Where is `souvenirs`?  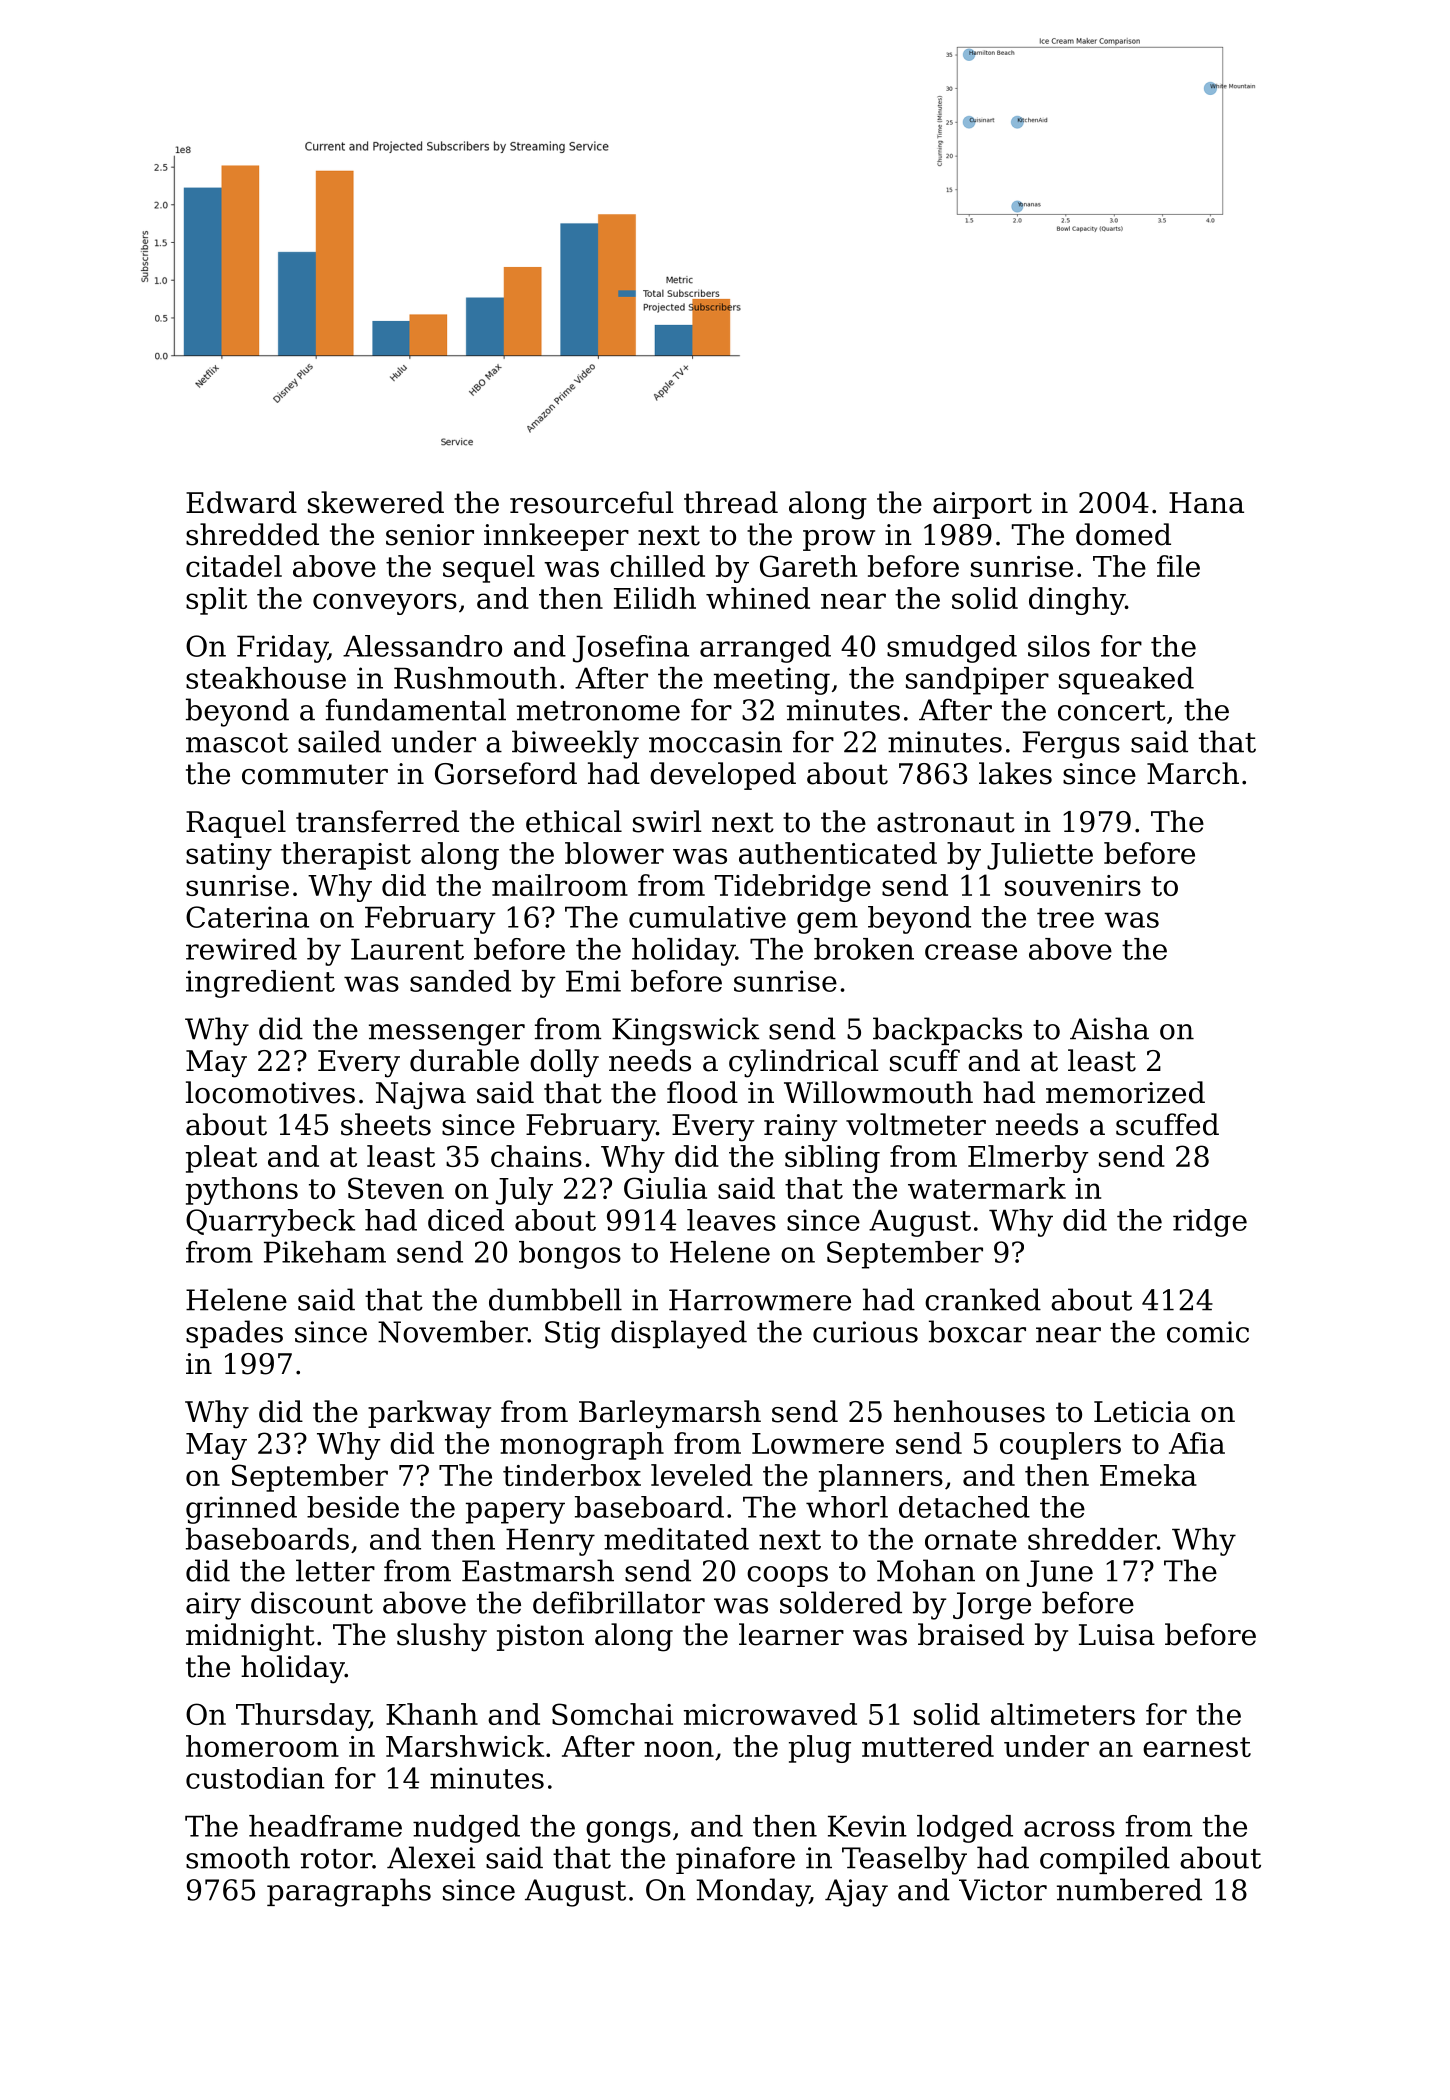
souvenirs is located at coordinates (1073, 885).
